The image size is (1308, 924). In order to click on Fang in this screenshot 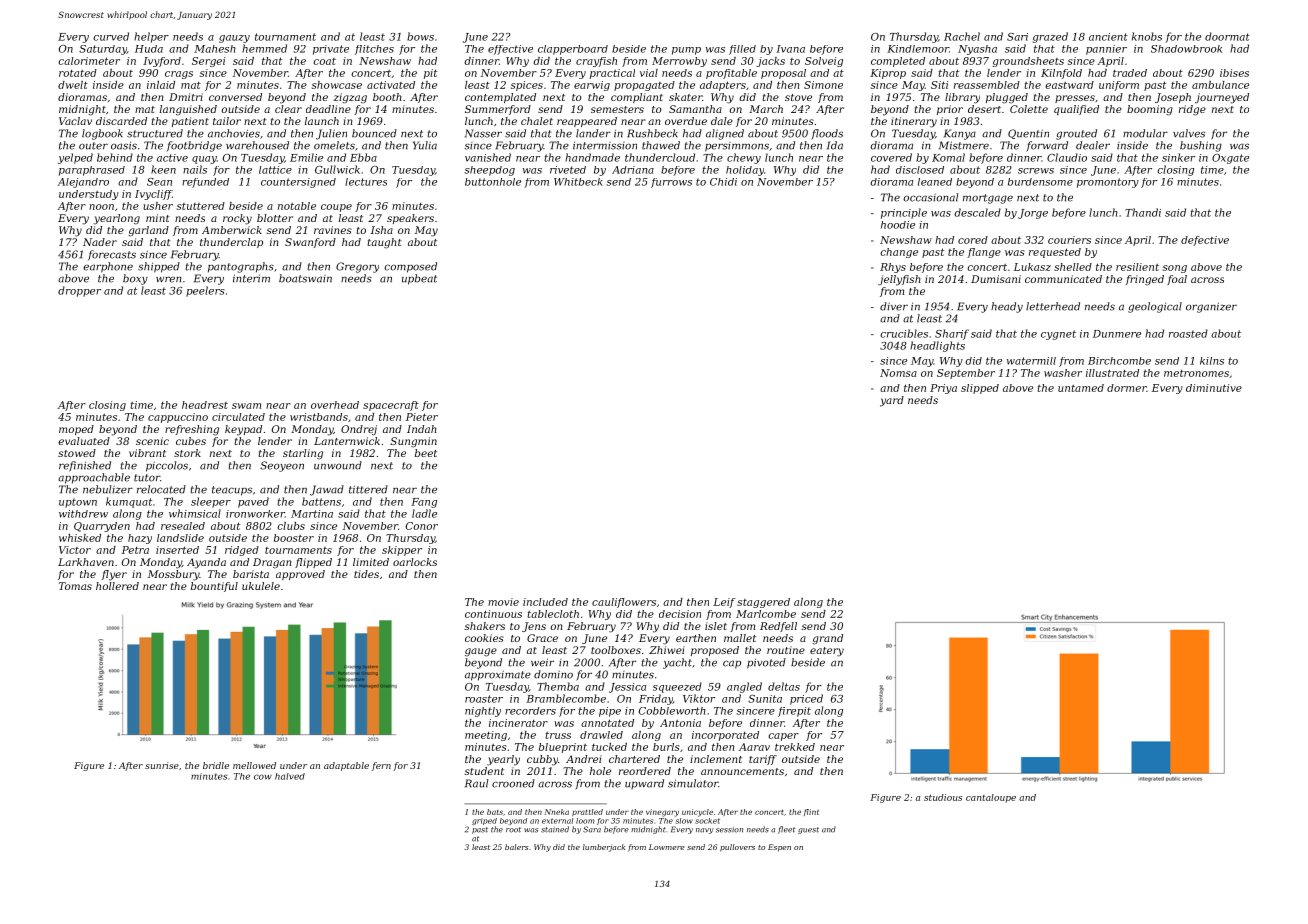, I will do `click(424, 503)`.
